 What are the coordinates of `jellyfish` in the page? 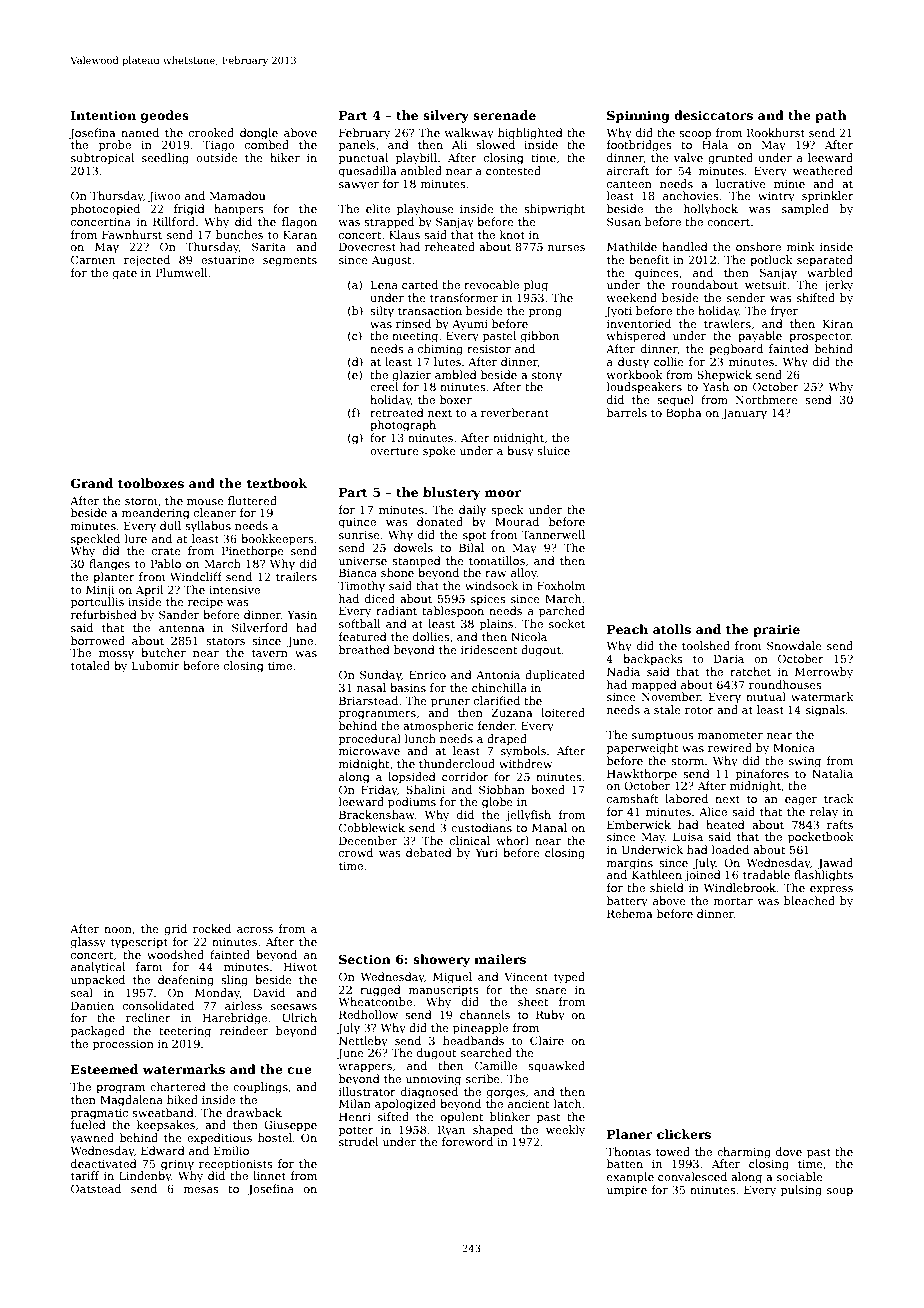 It's located at (528, 816).
